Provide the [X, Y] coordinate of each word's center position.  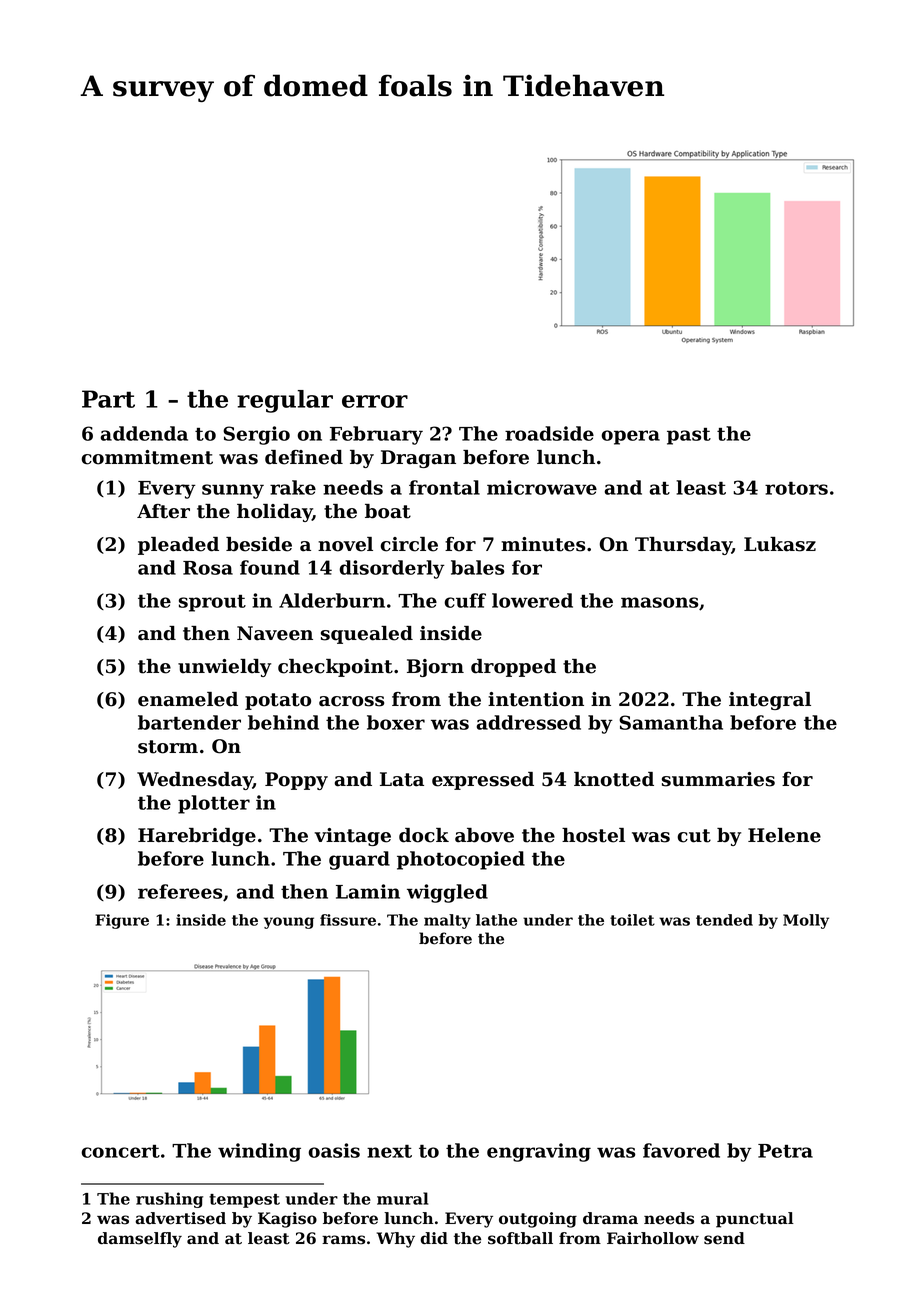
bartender [189, 722]
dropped [513, 668]
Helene [784, 835]
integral [770, 701]
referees [180, 891]
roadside [549, 433]
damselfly [140, 1240]
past [689, 436]
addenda [144, 433]
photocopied [461, 860]
